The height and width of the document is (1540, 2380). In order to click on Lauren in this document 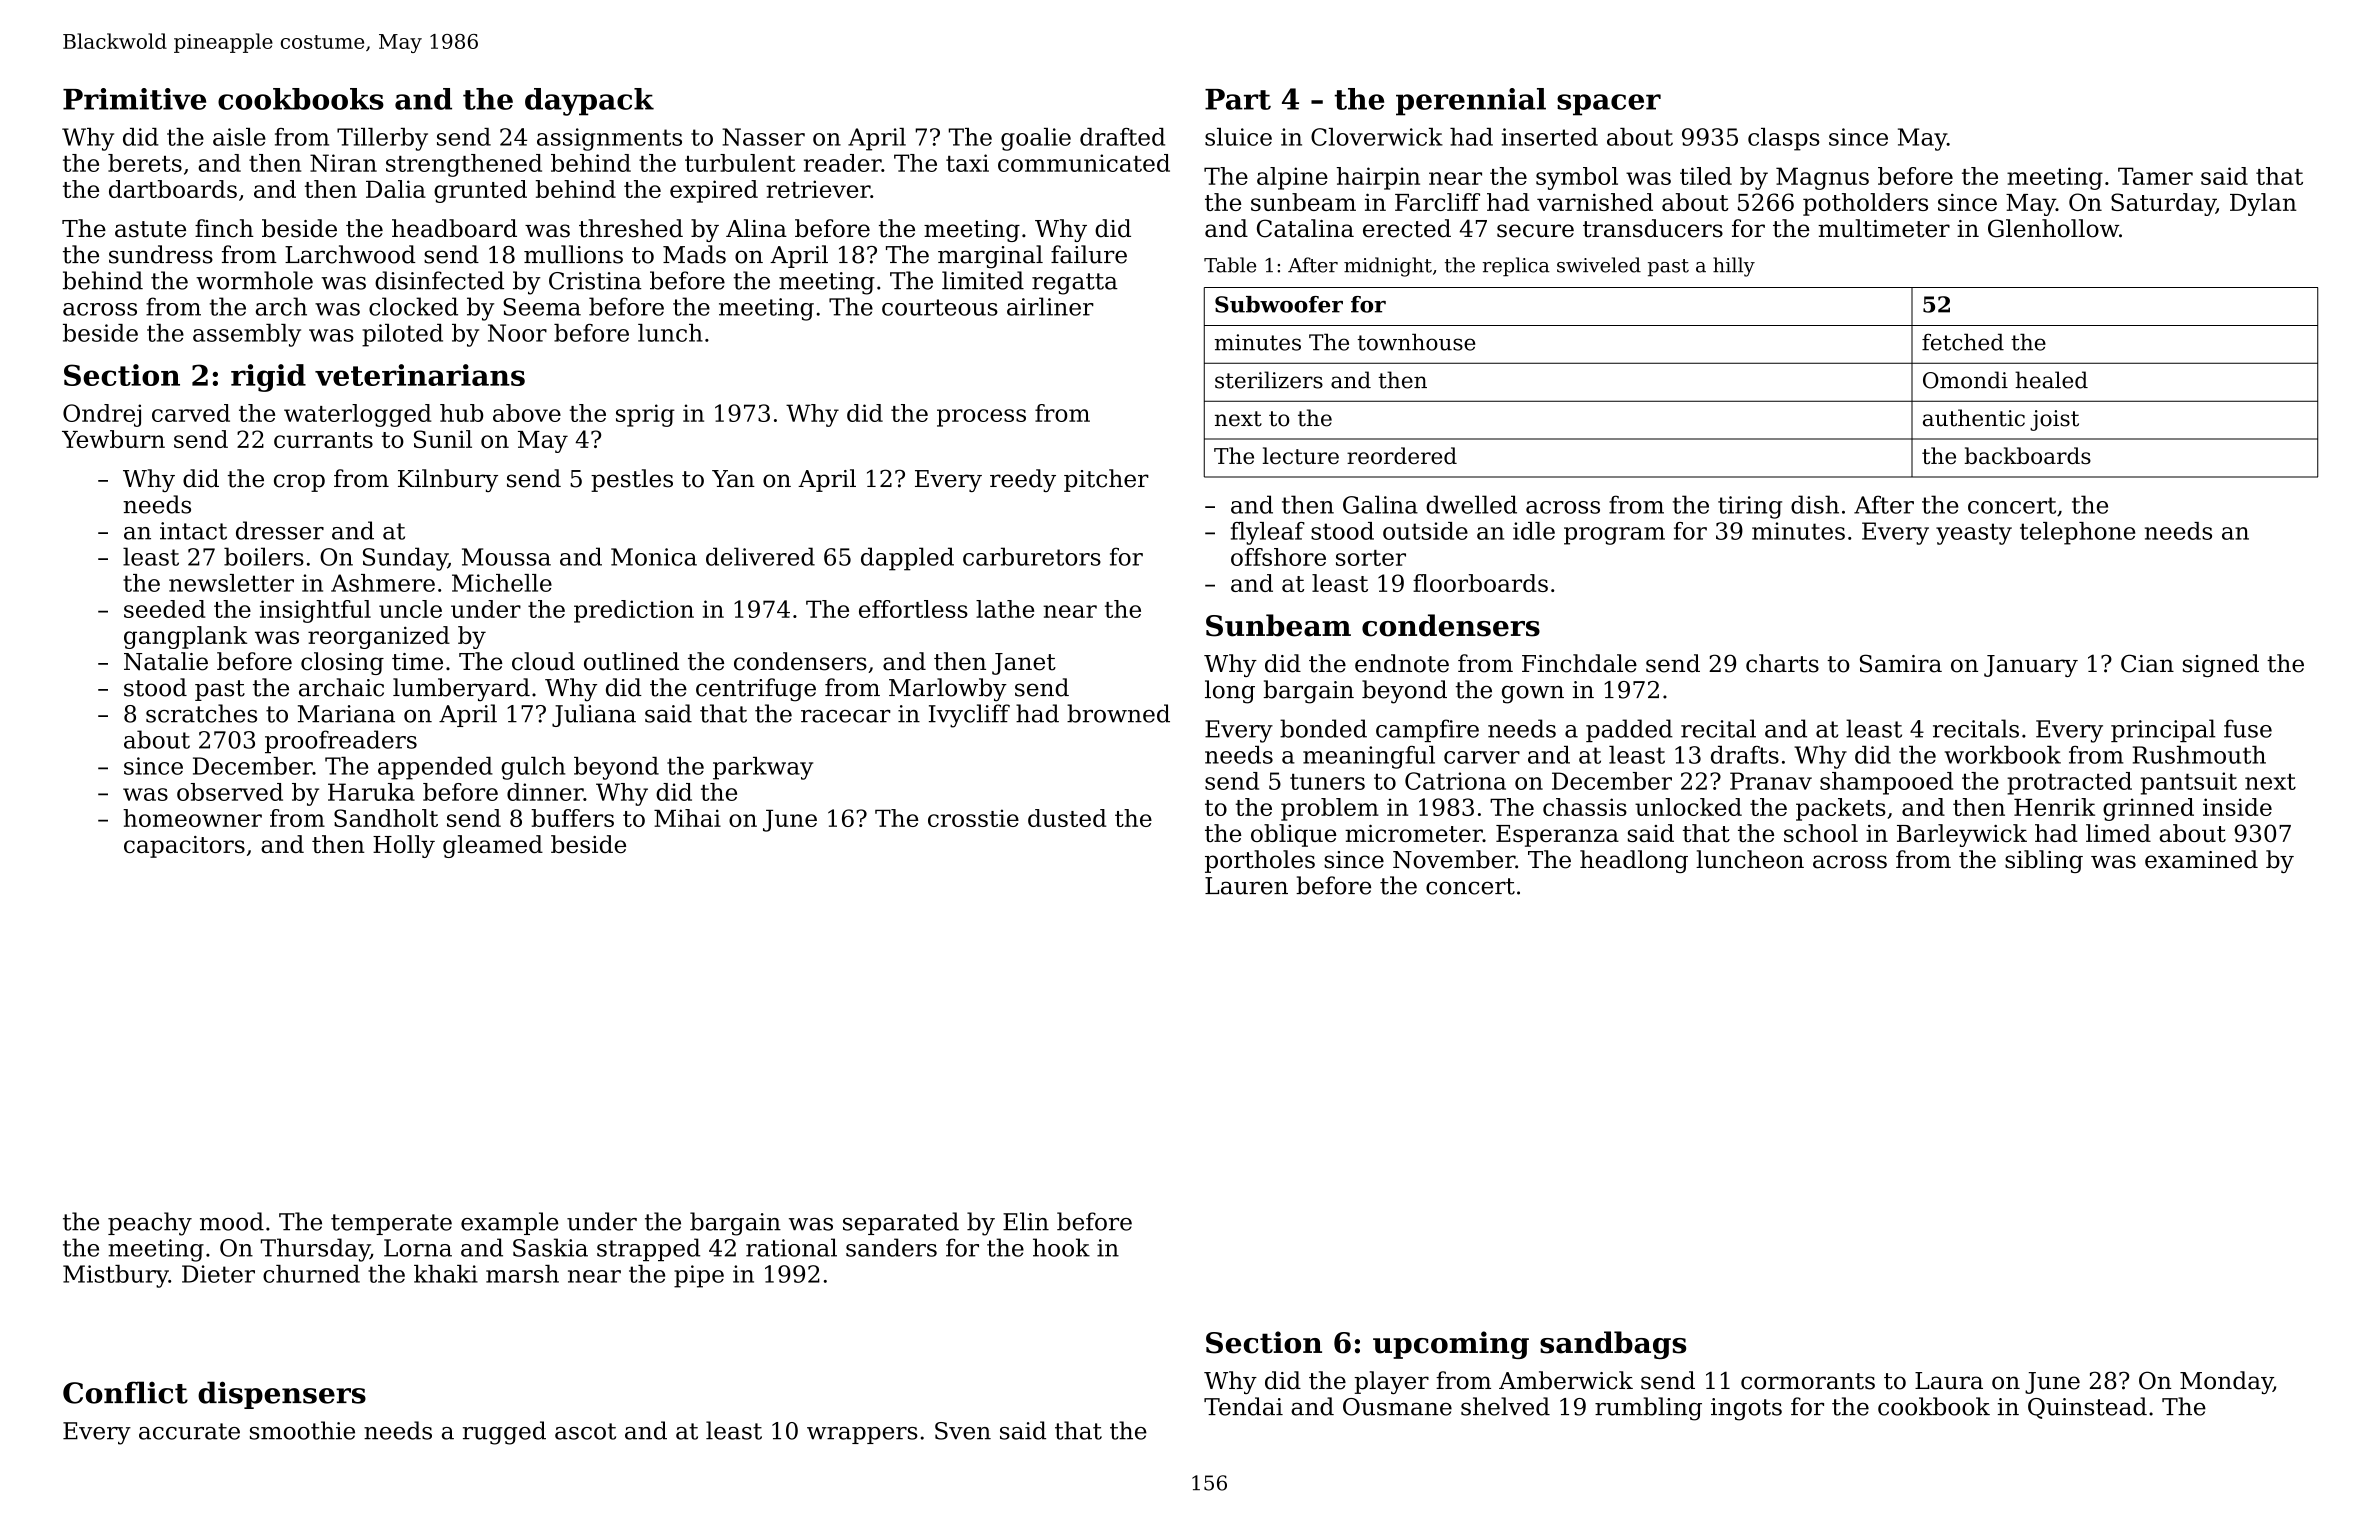, I will do `click(1246, 886)`.
